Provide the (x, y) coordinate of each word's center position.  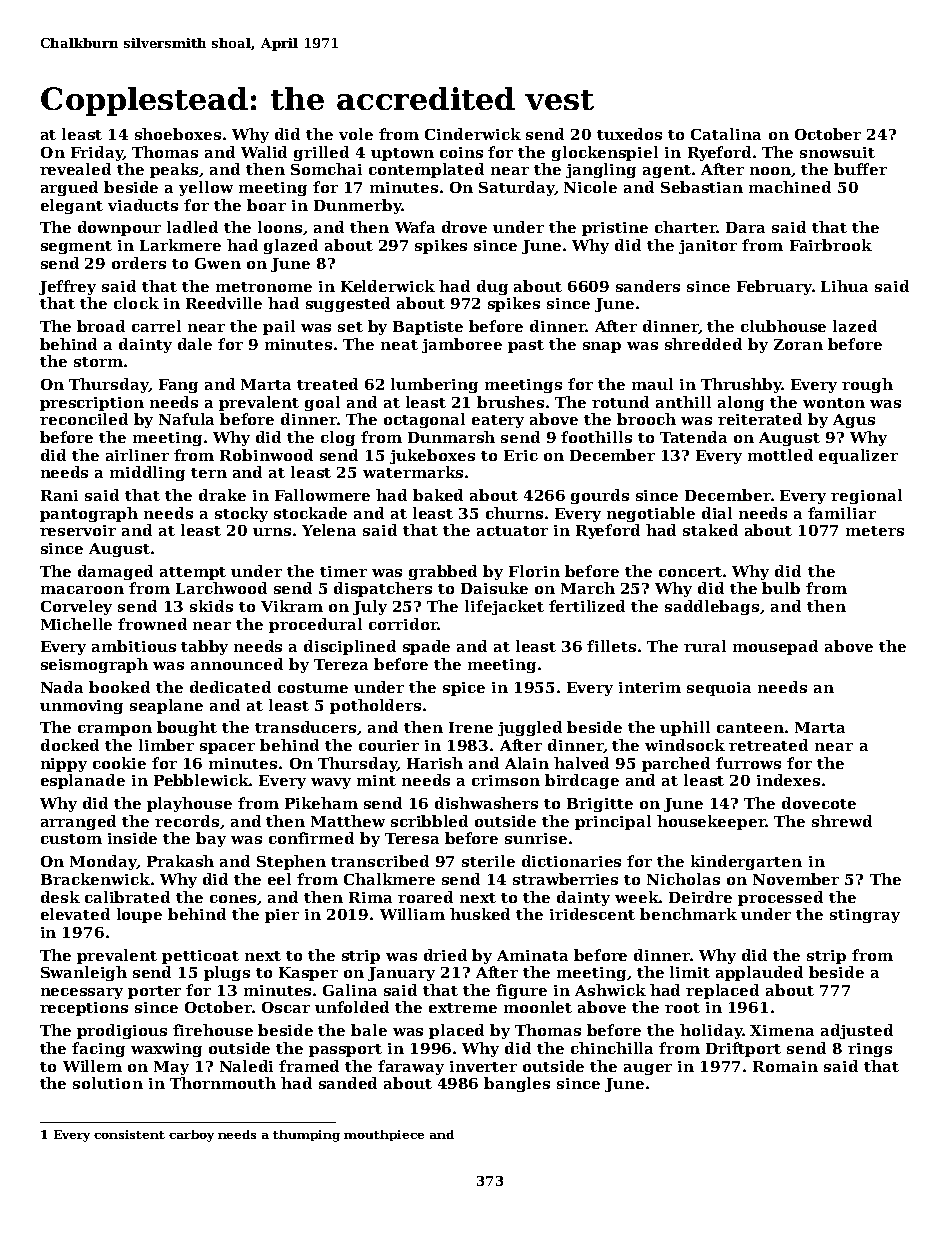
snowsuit (837, 152)
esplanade (83, 781)
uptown (402, 154)
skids (211, 606)
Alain (527, 763)
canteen (750, 728)
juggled (530, 728)
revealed (75, 169)
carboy (191, 1136)
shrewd (842, 821)
